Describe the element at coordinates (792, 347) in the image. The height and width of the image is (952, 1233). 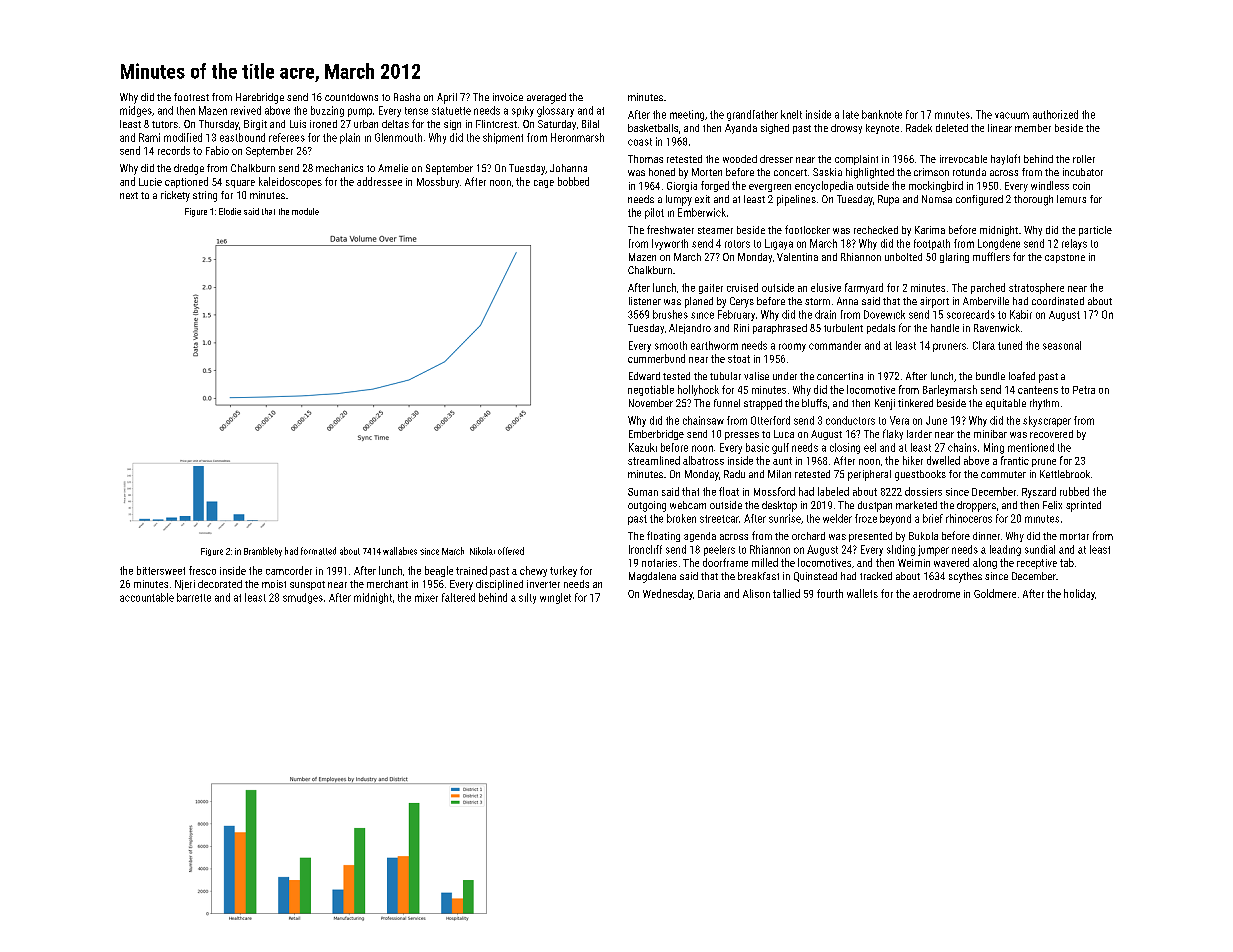
I see `roomy` at that location.
